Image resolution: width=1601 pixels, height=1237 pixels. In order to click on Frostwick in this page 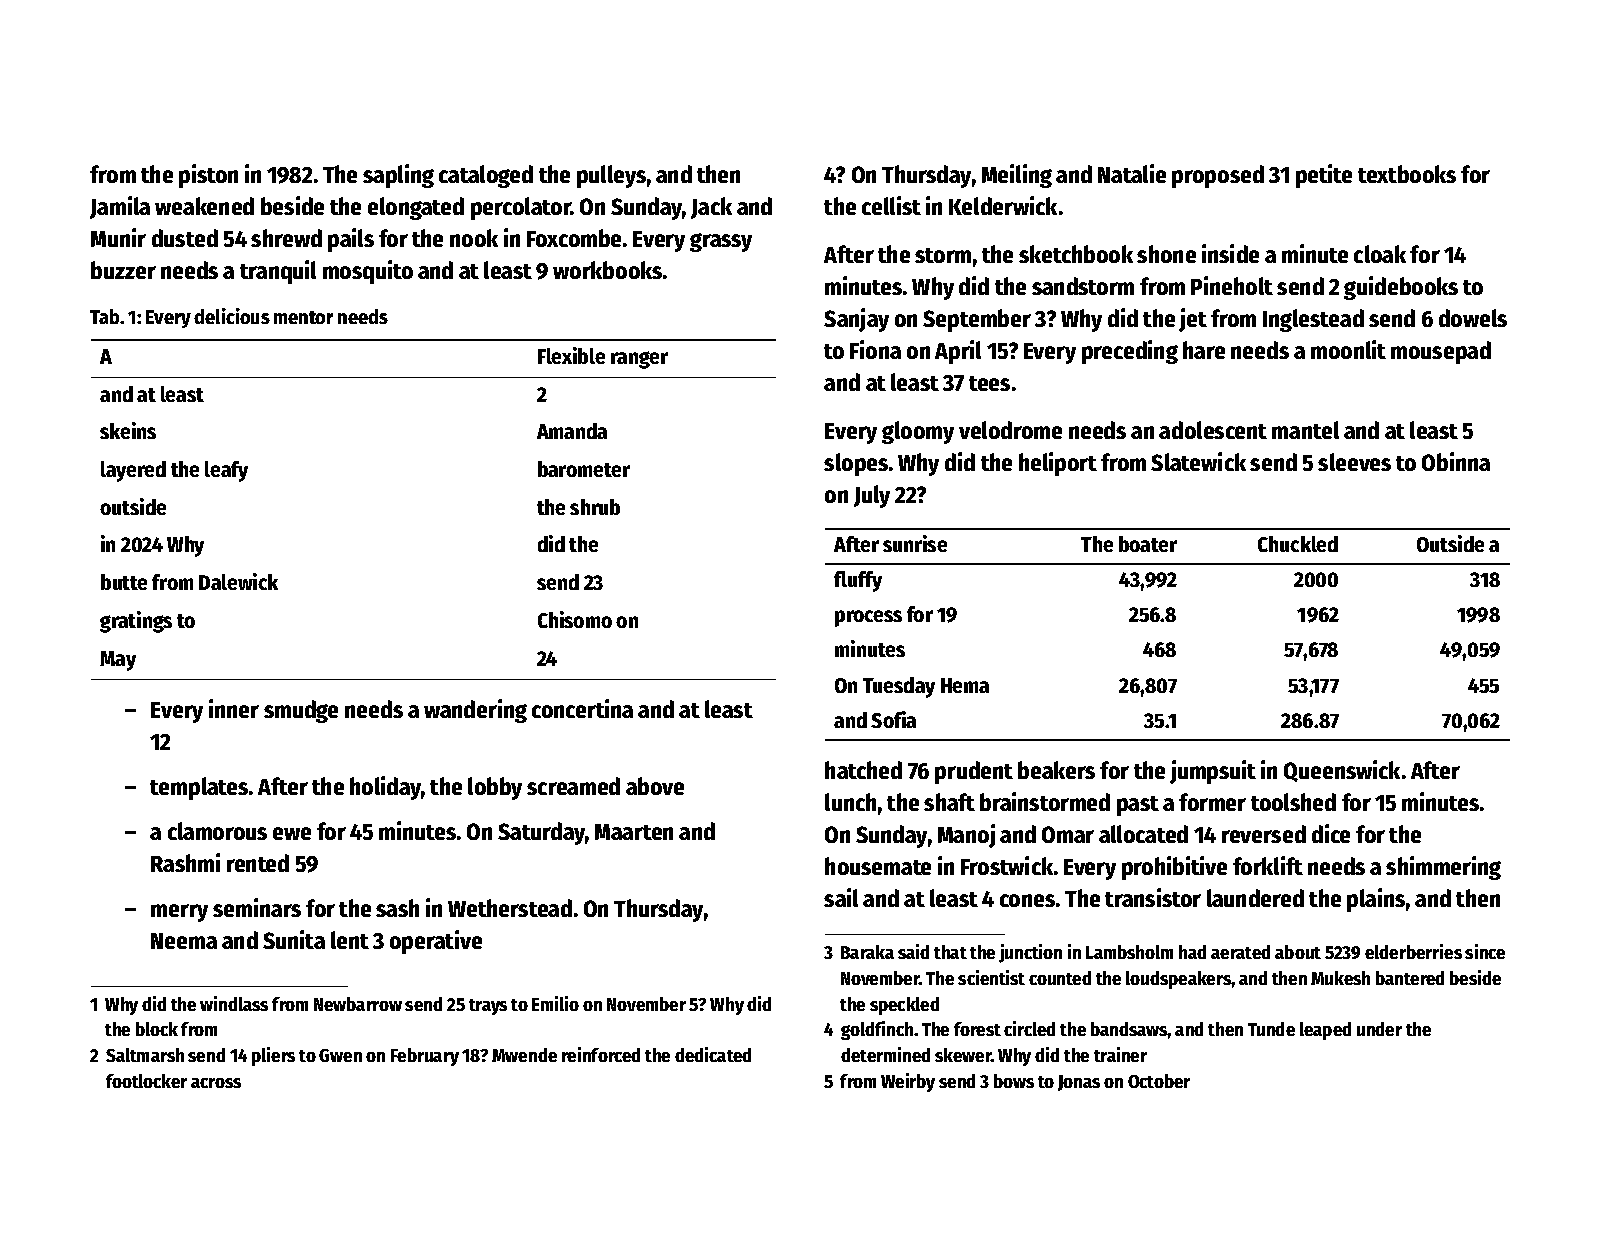, I will do `click(1007, 865)`.
